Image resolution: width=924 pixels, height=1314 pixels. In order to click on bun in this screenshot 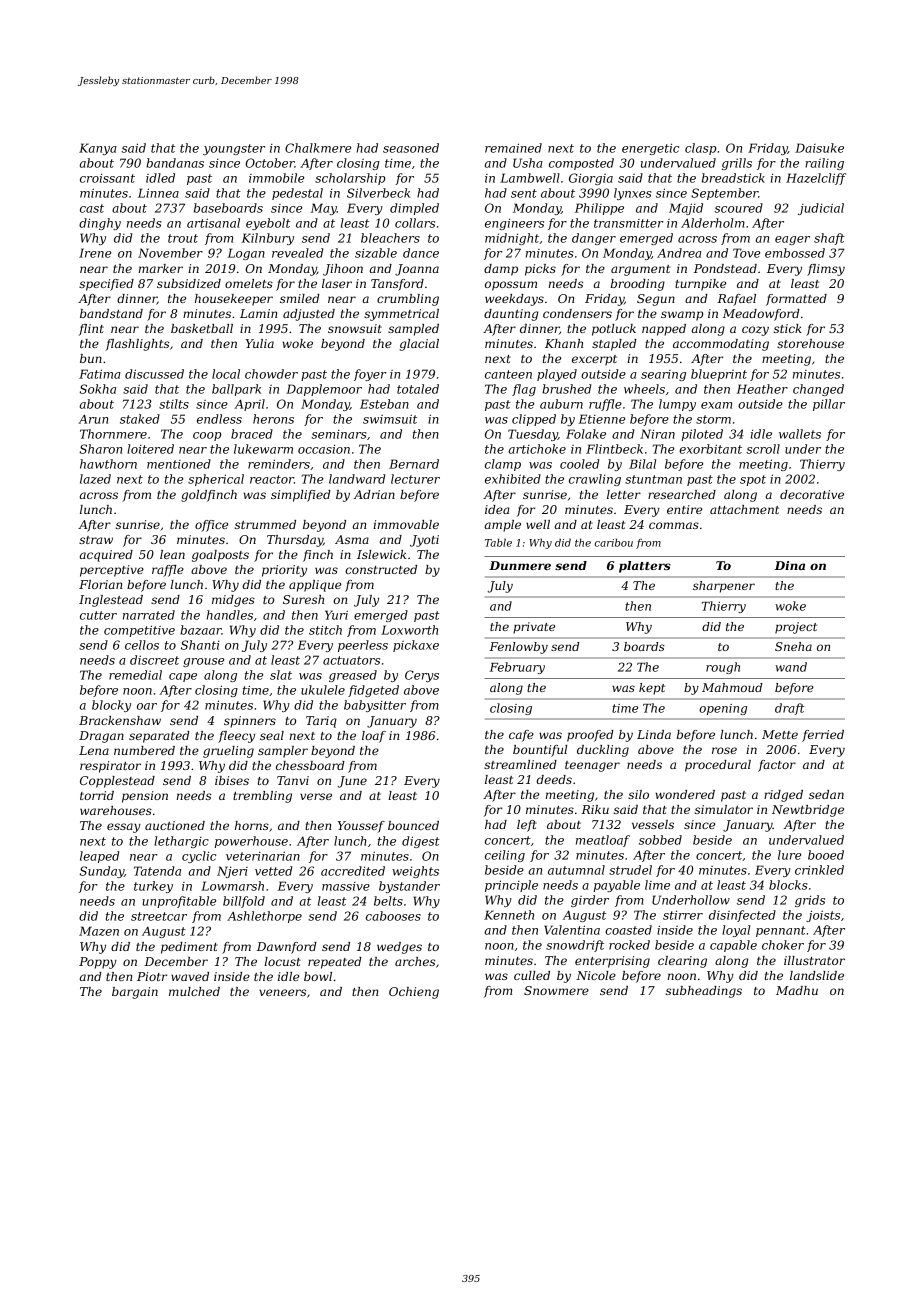, I will do `click(91, 358)`.
